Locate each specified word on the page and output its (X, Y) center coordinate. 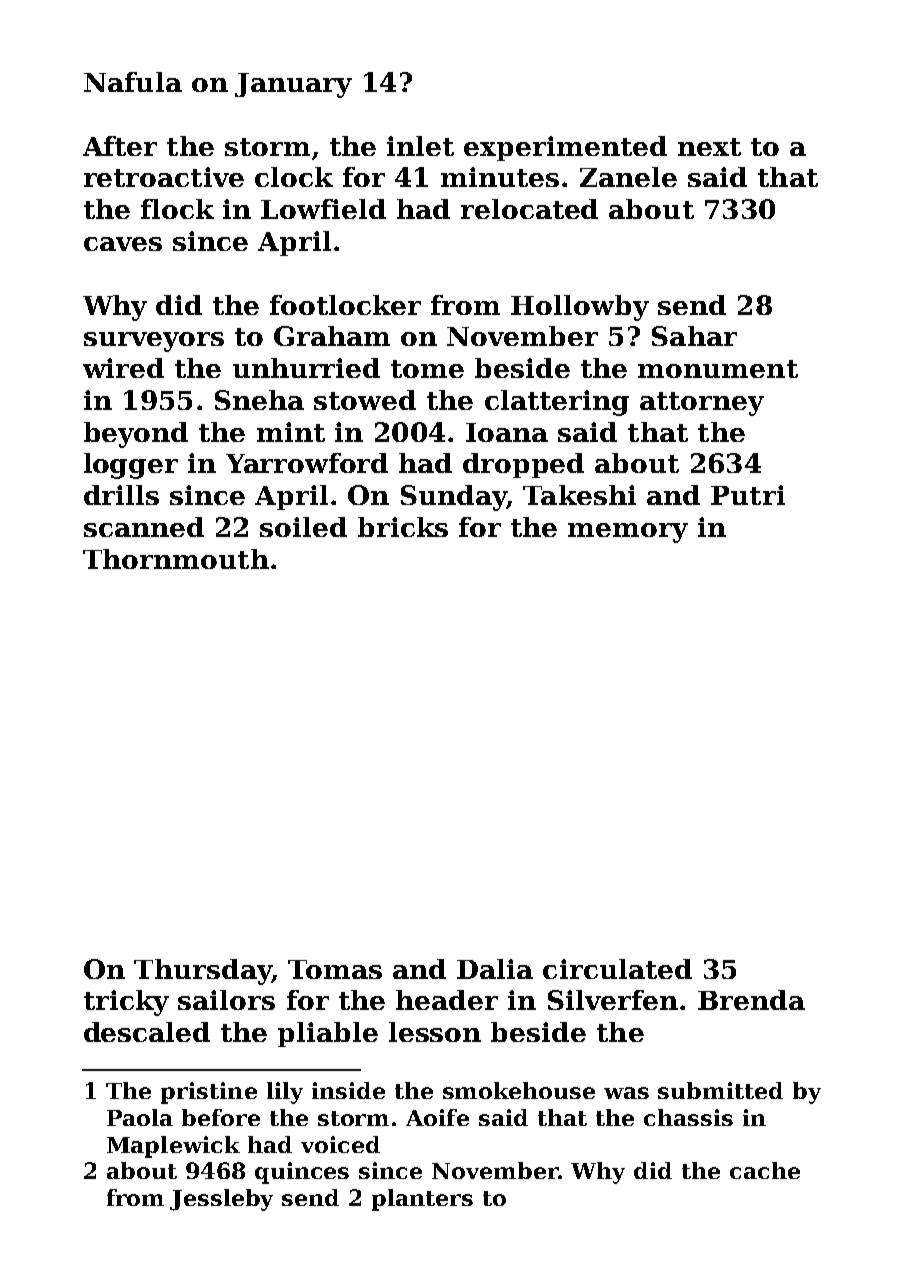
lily (285, 1093)
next (709, 147)
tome (427, 369)
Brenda (751, 1000)
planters (422, 1200)
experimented (565, 148)
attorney (702, 404)
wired (123, 368)
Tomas (335, 969)
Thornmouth (176, 559)
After (120, 146)
